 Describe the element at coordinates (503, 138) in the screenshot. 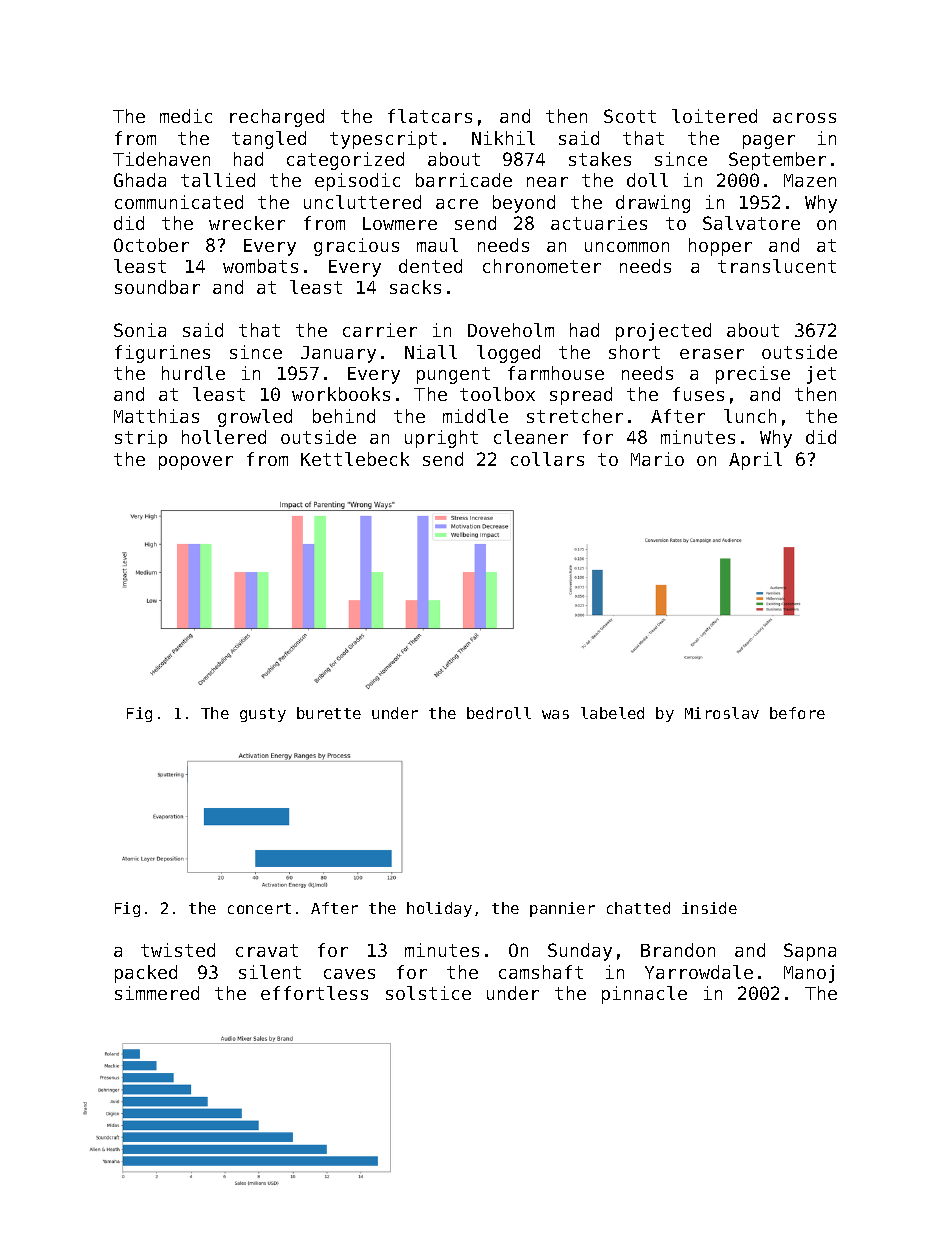

I see `Nikhil` at that location.
